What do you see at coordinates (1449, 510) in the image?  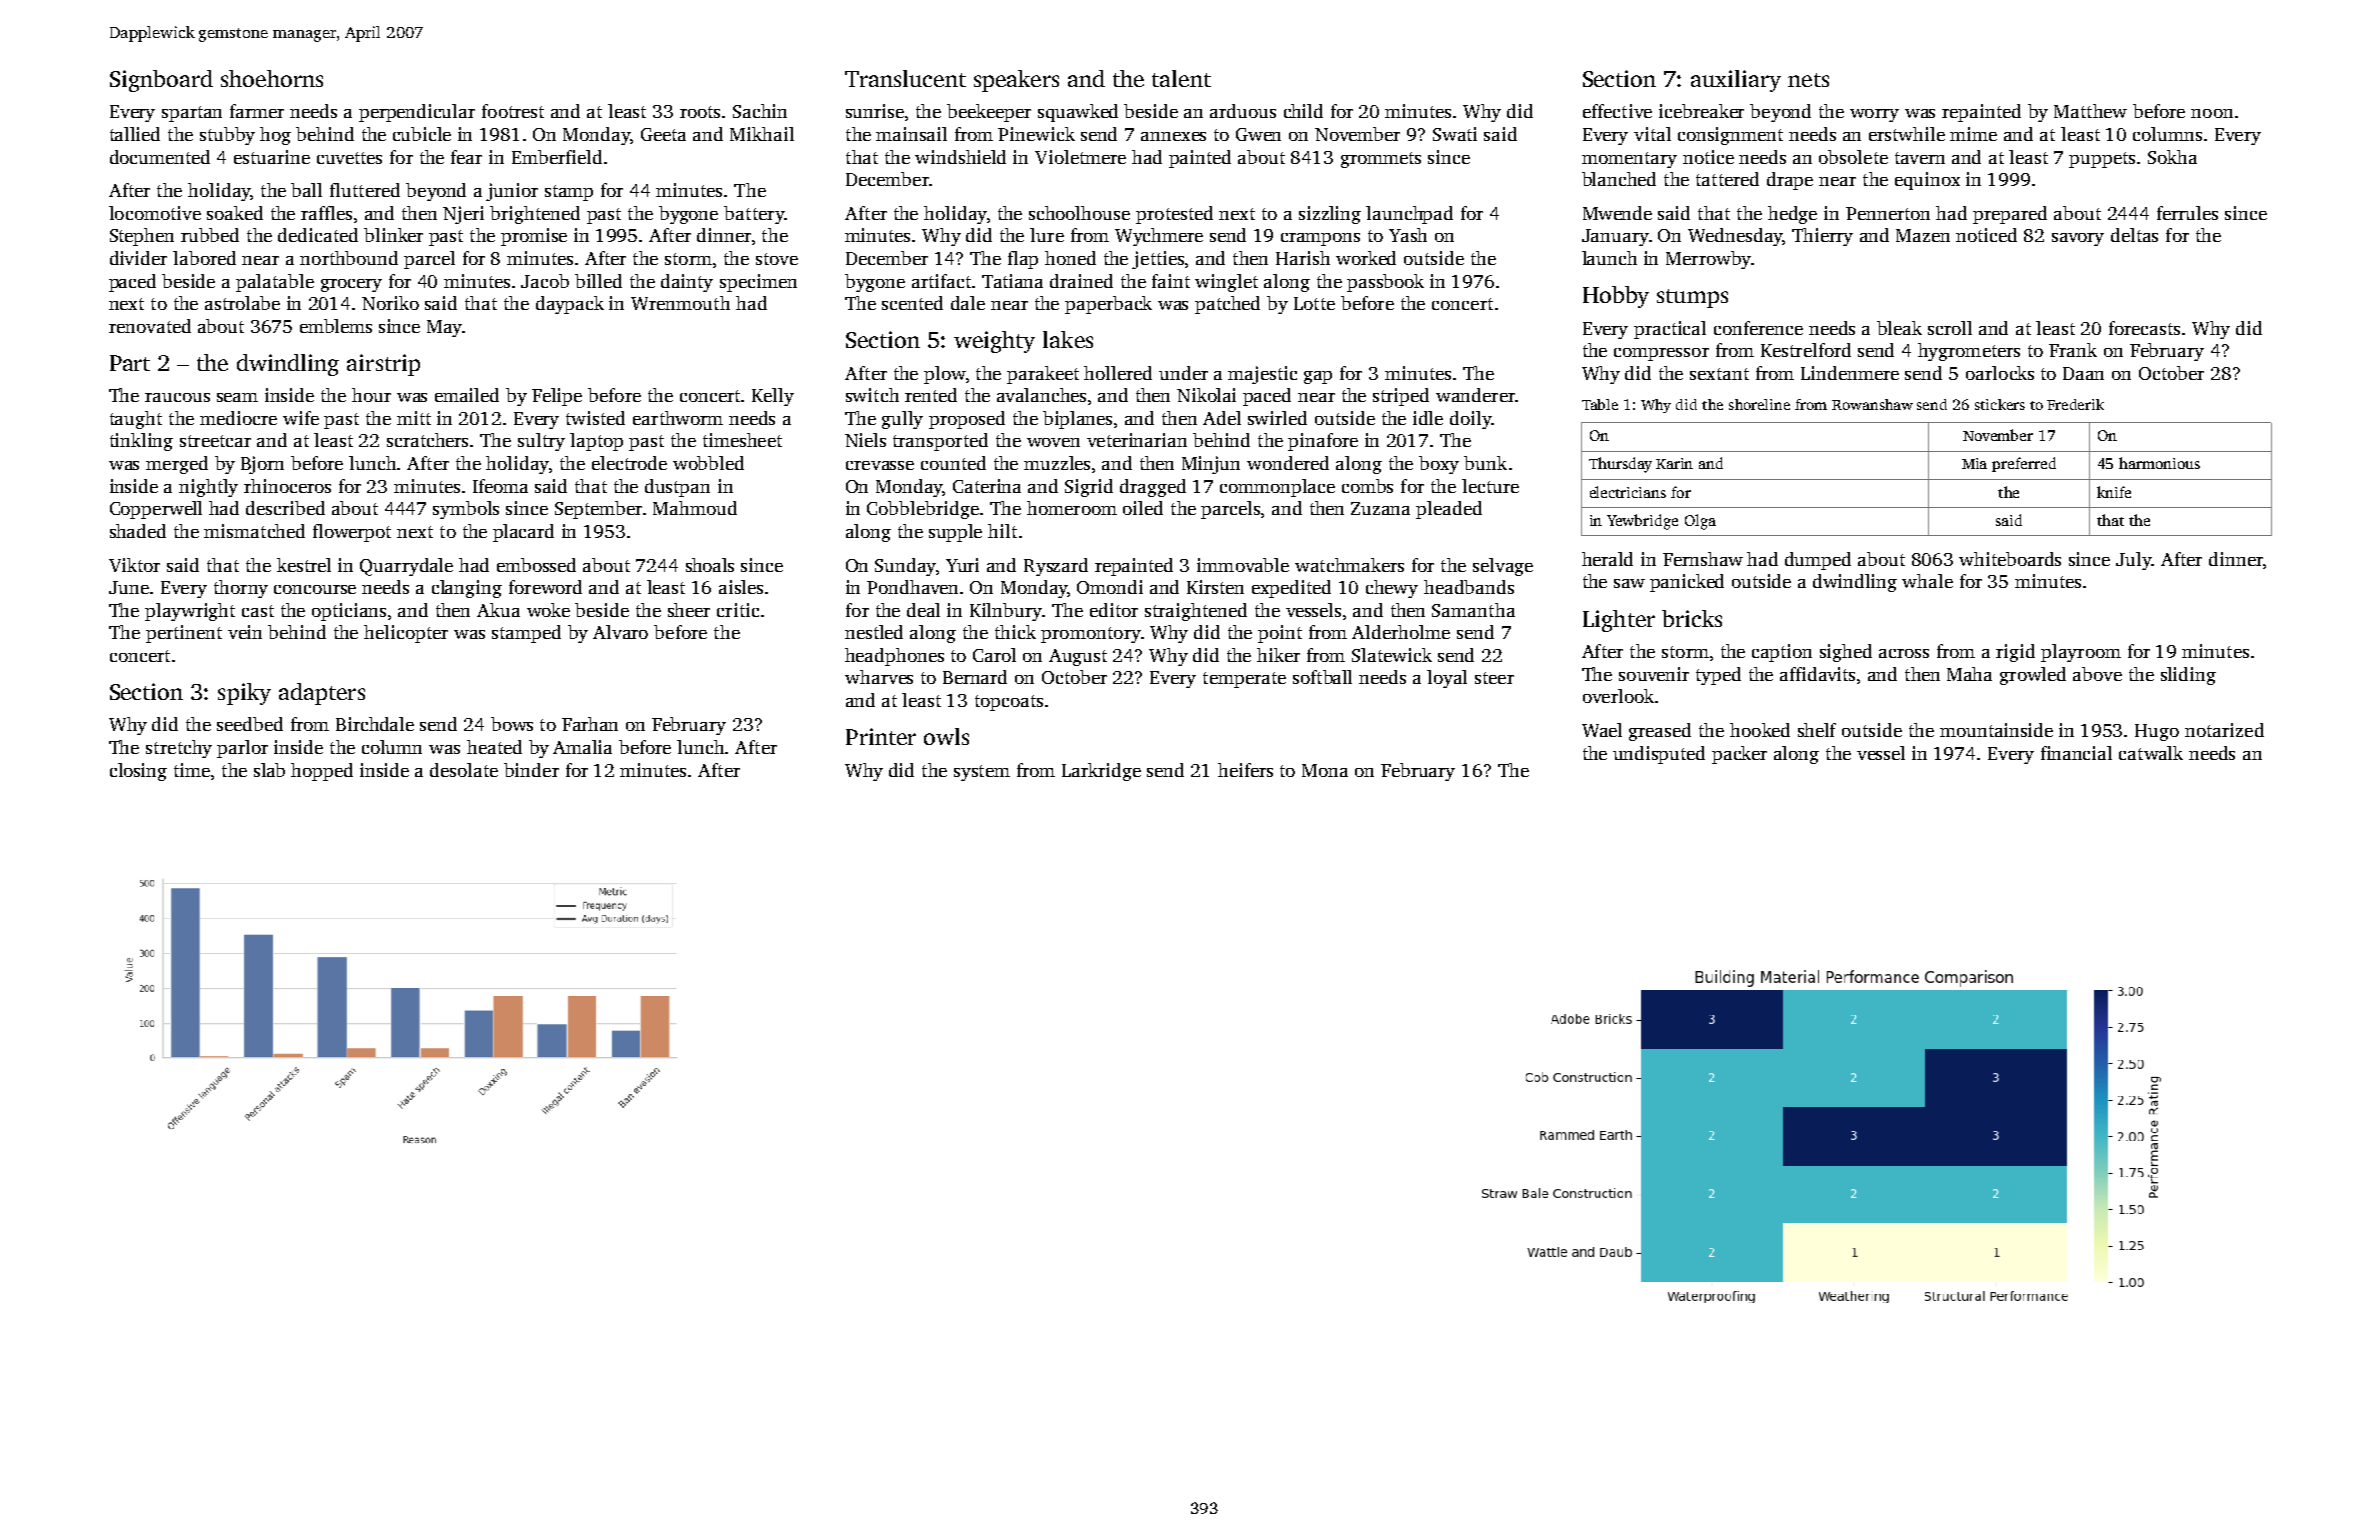 I see `pleaded` at bounding box center [1449, 510].
